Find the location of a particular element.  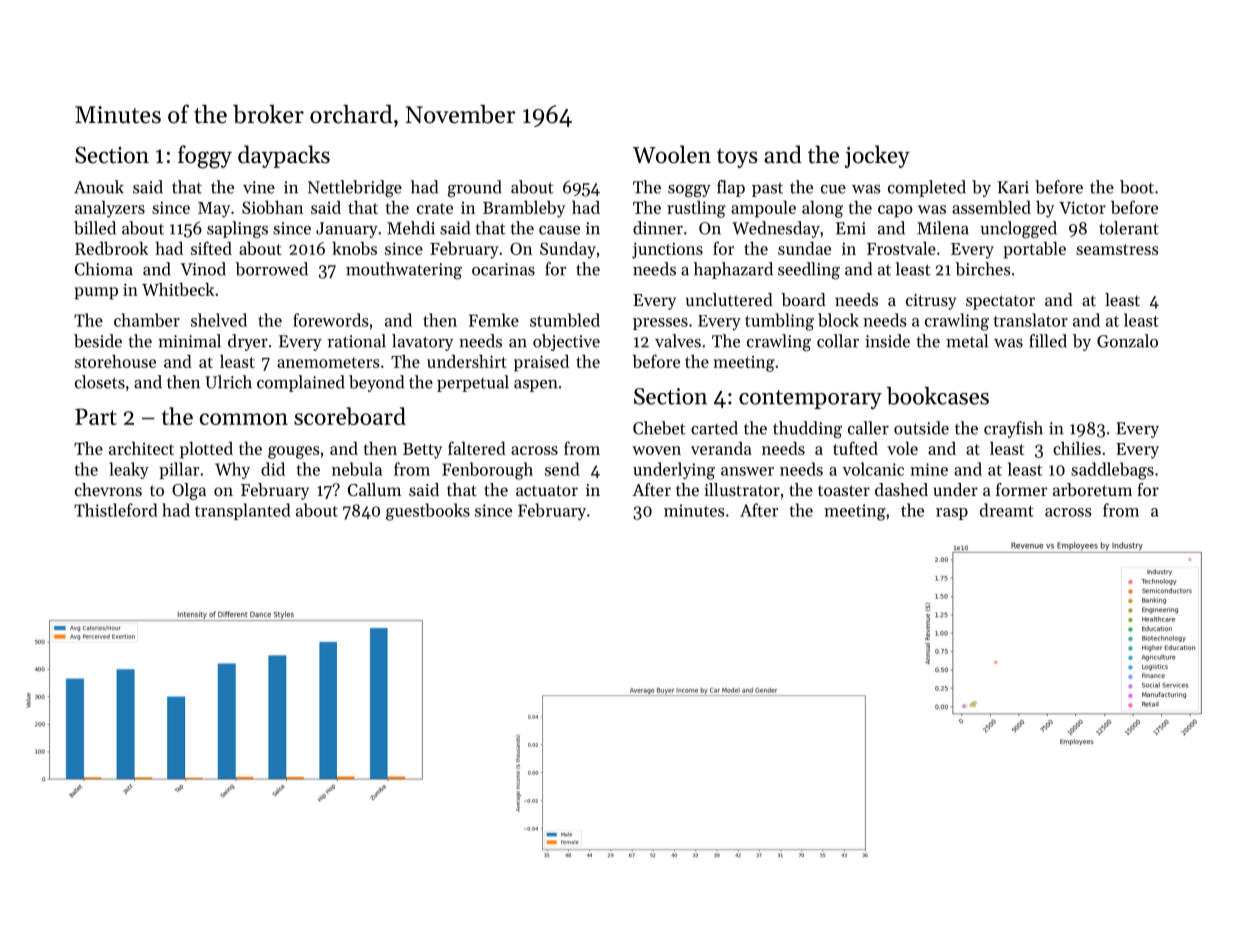

stumbled is located at coordinates (565, 320).
